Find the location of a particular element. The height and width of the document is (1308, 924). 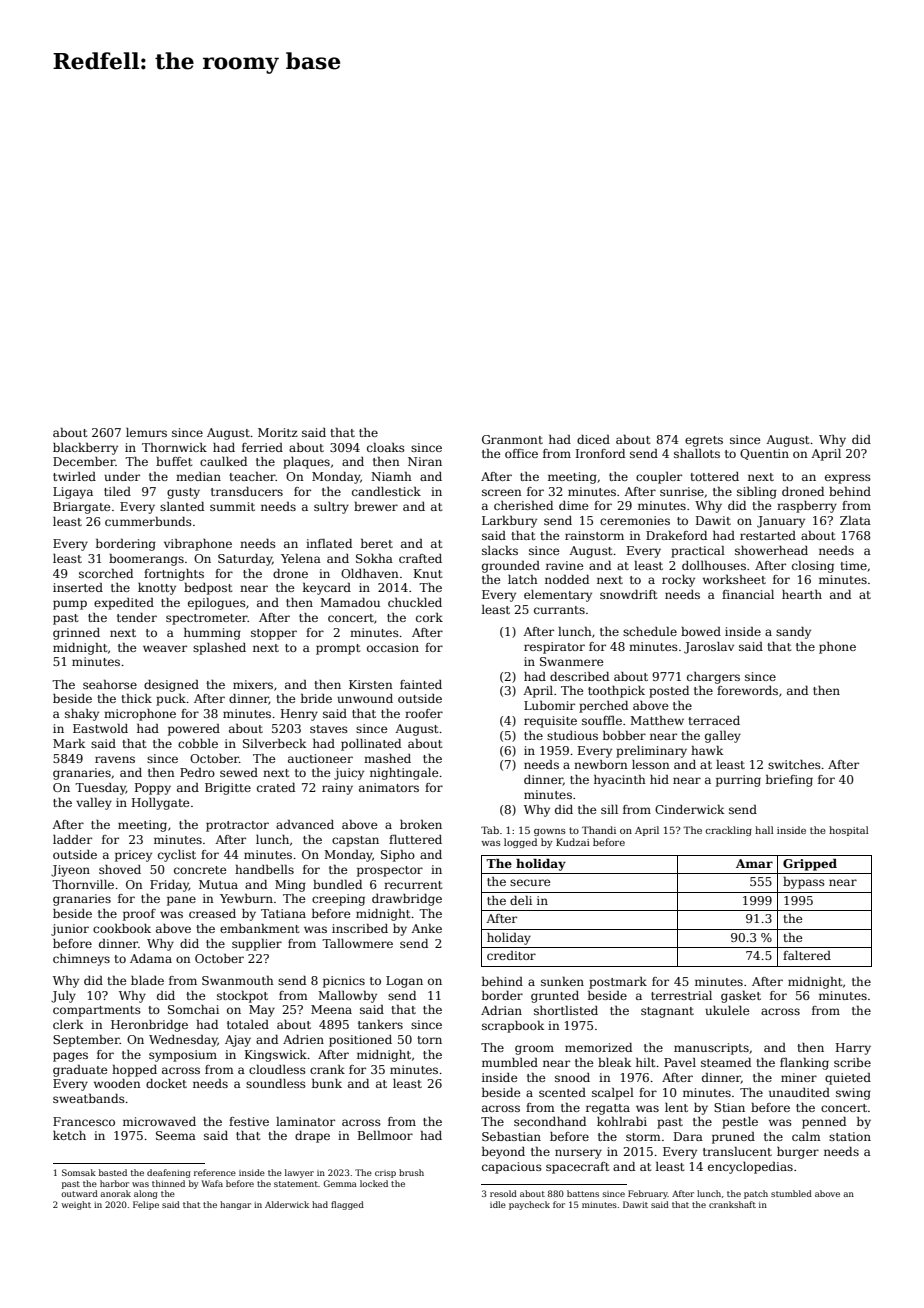

unaudited is located at coordinates (799, 1092).
